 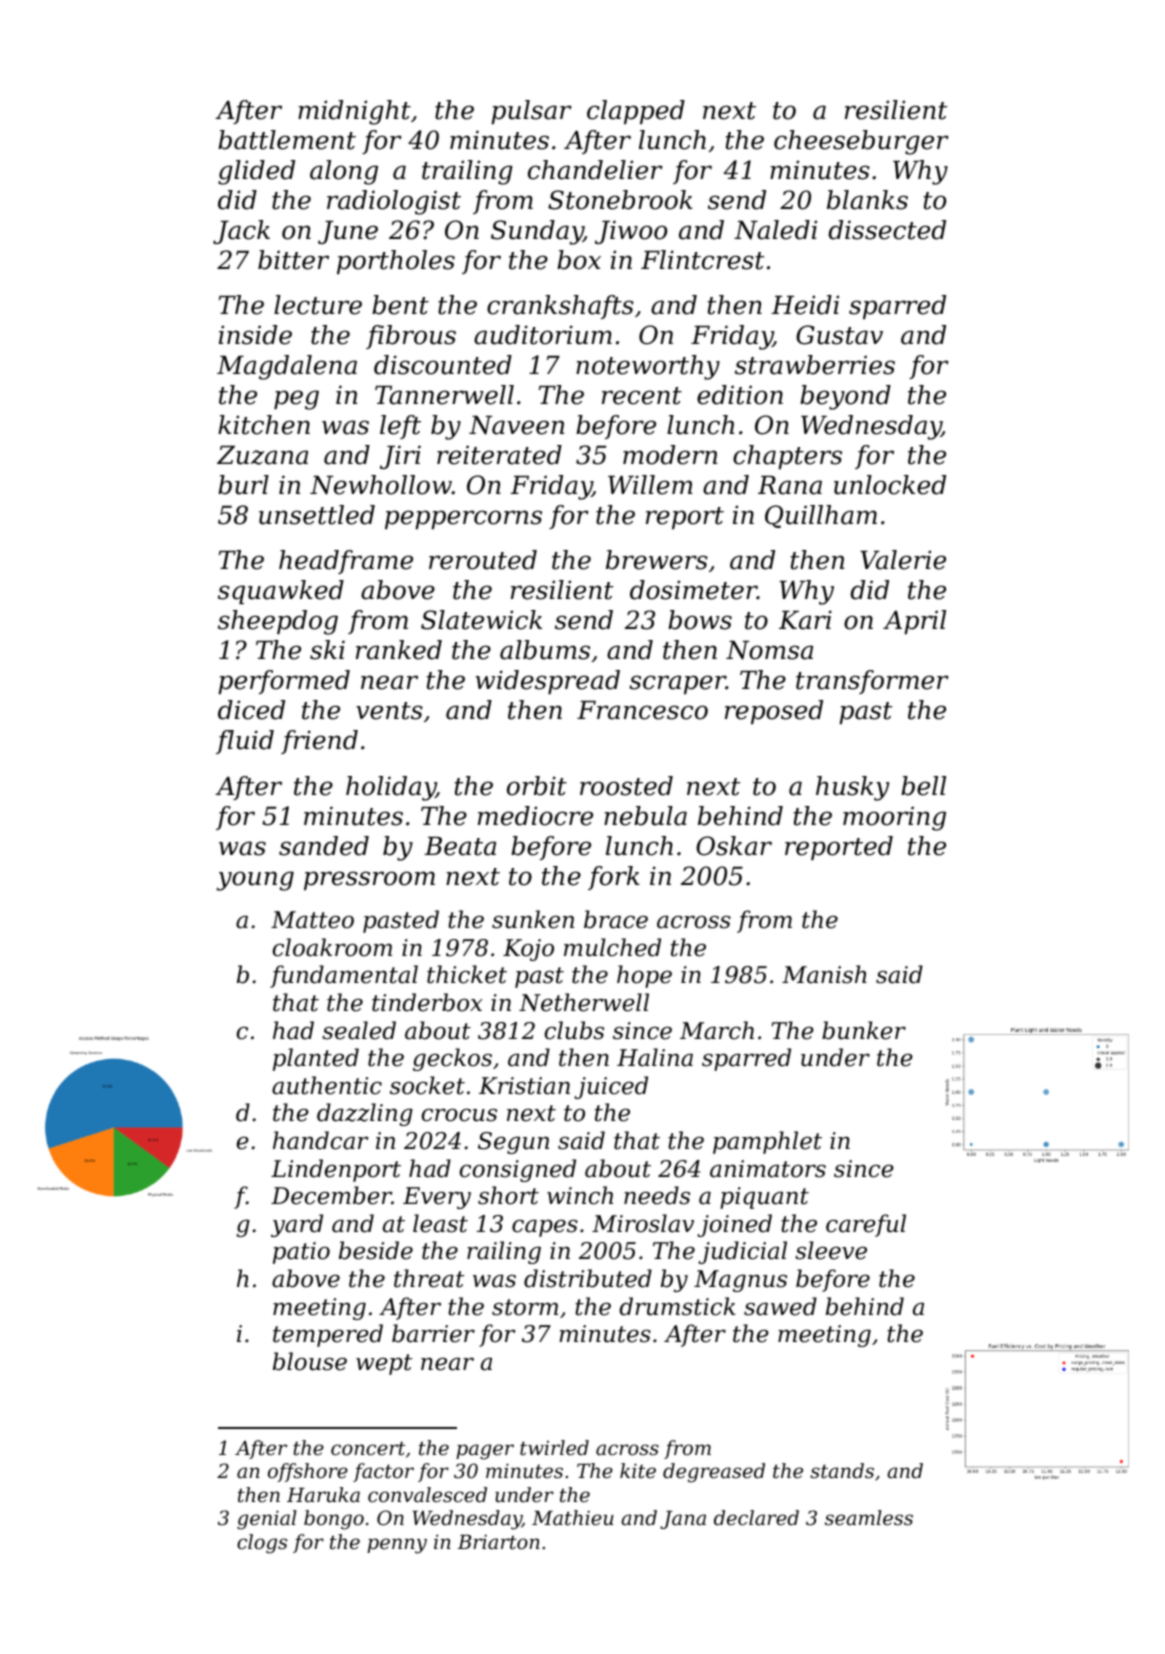 I want to click on sheepdog, so click(x=278, y=622).
